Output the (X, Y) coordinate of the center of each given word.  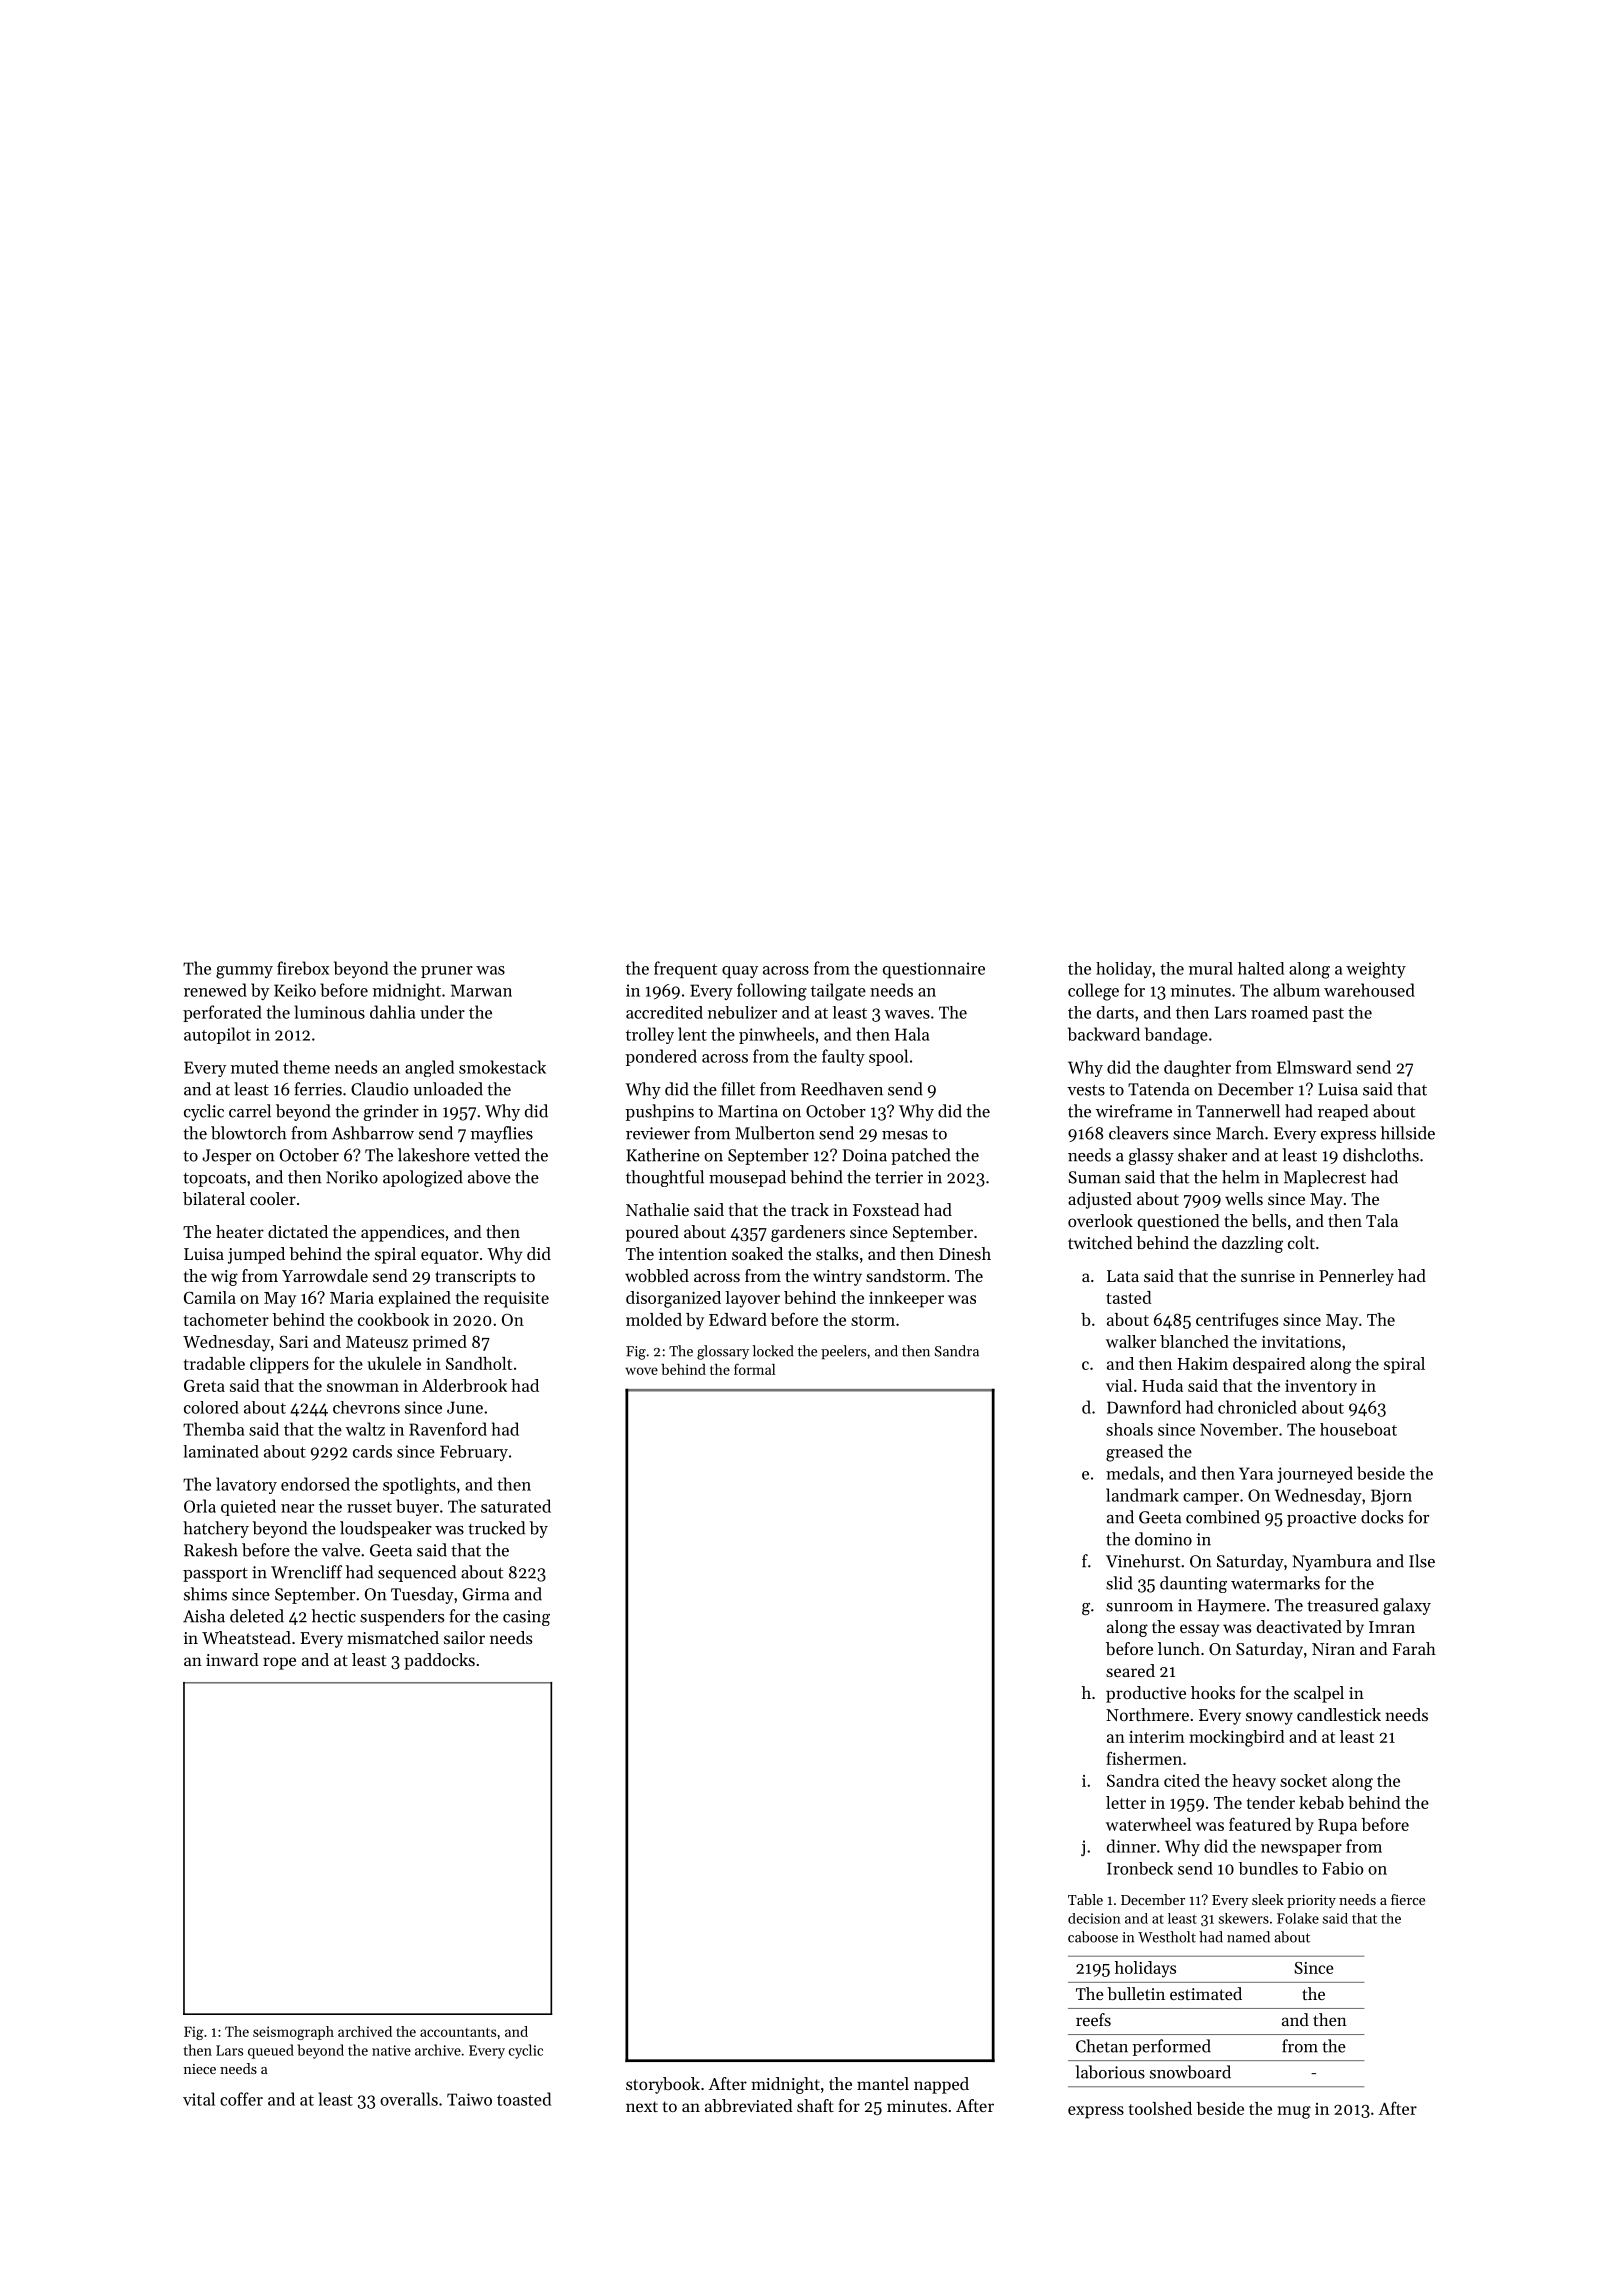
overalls (409, 2099)
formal (754, 1369)
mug (1294, 2112)
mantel (883, 2083)
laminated (221, 1451)
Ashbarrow (373, 1133)
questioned (1179, 1222)
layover (752, 1299)
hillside (1408, 1133)
